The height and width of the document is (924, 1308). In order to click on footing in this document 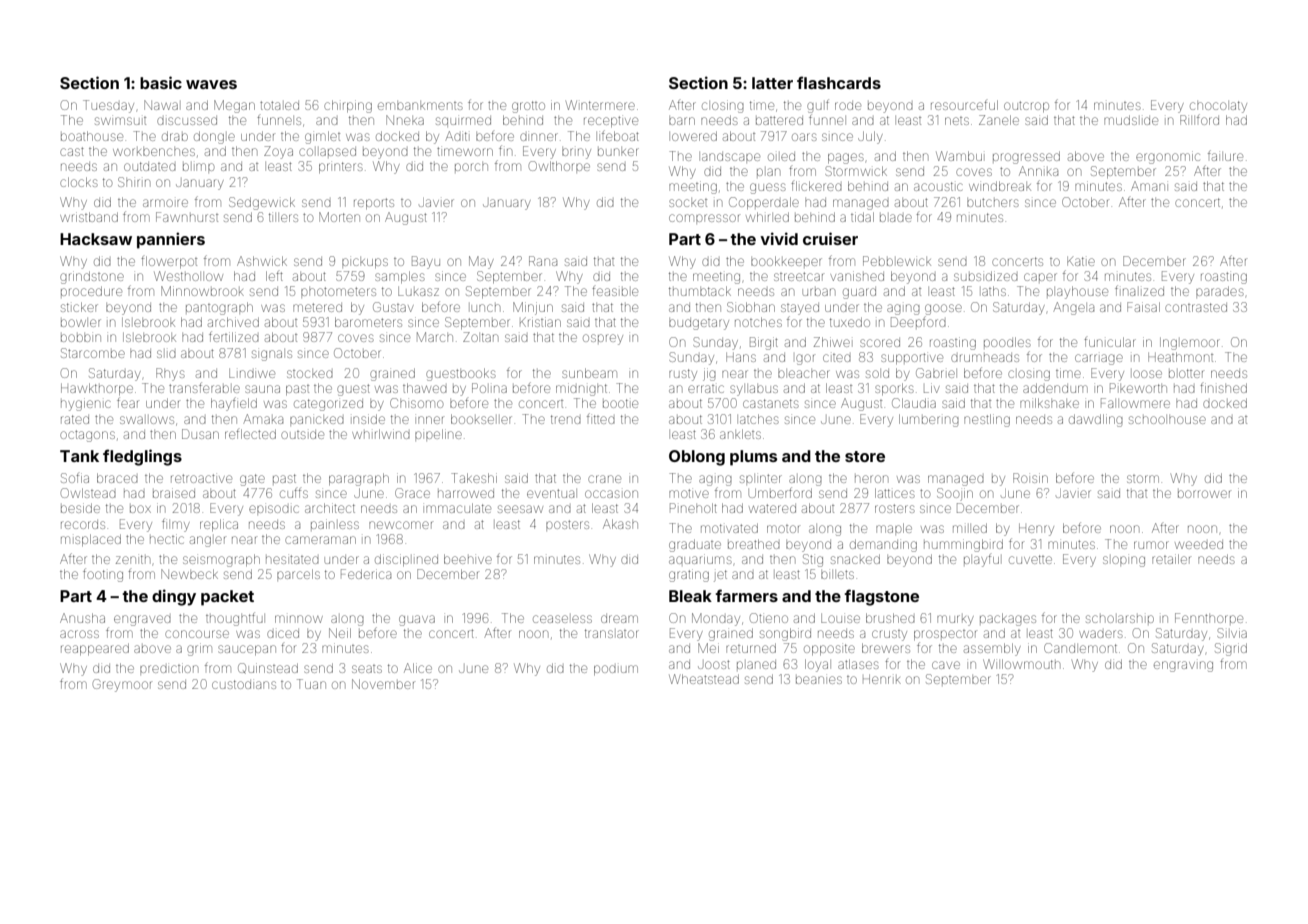, I will do `click(103, 575)`.
